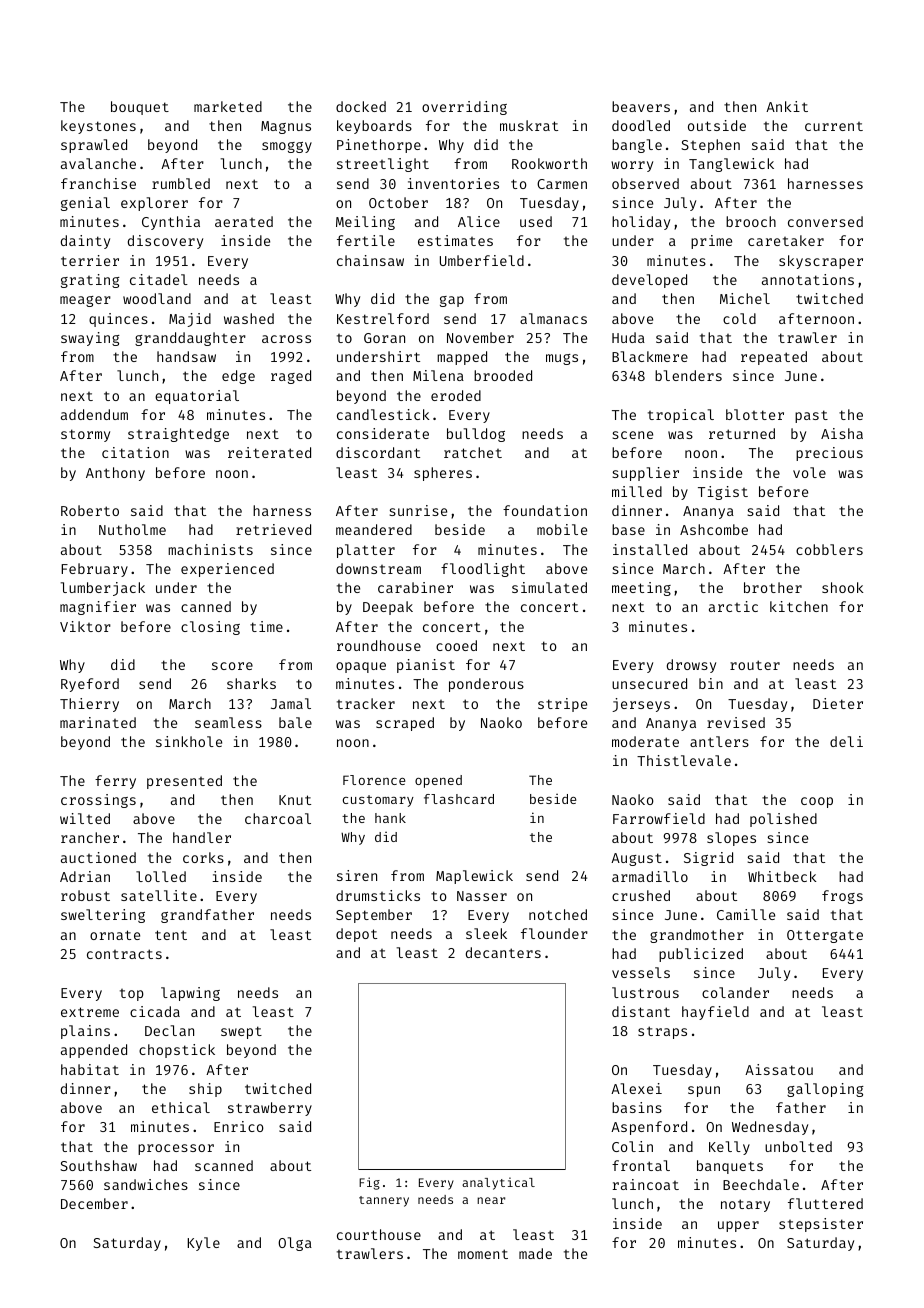  I want to click on beavers, so click(641, 106).
